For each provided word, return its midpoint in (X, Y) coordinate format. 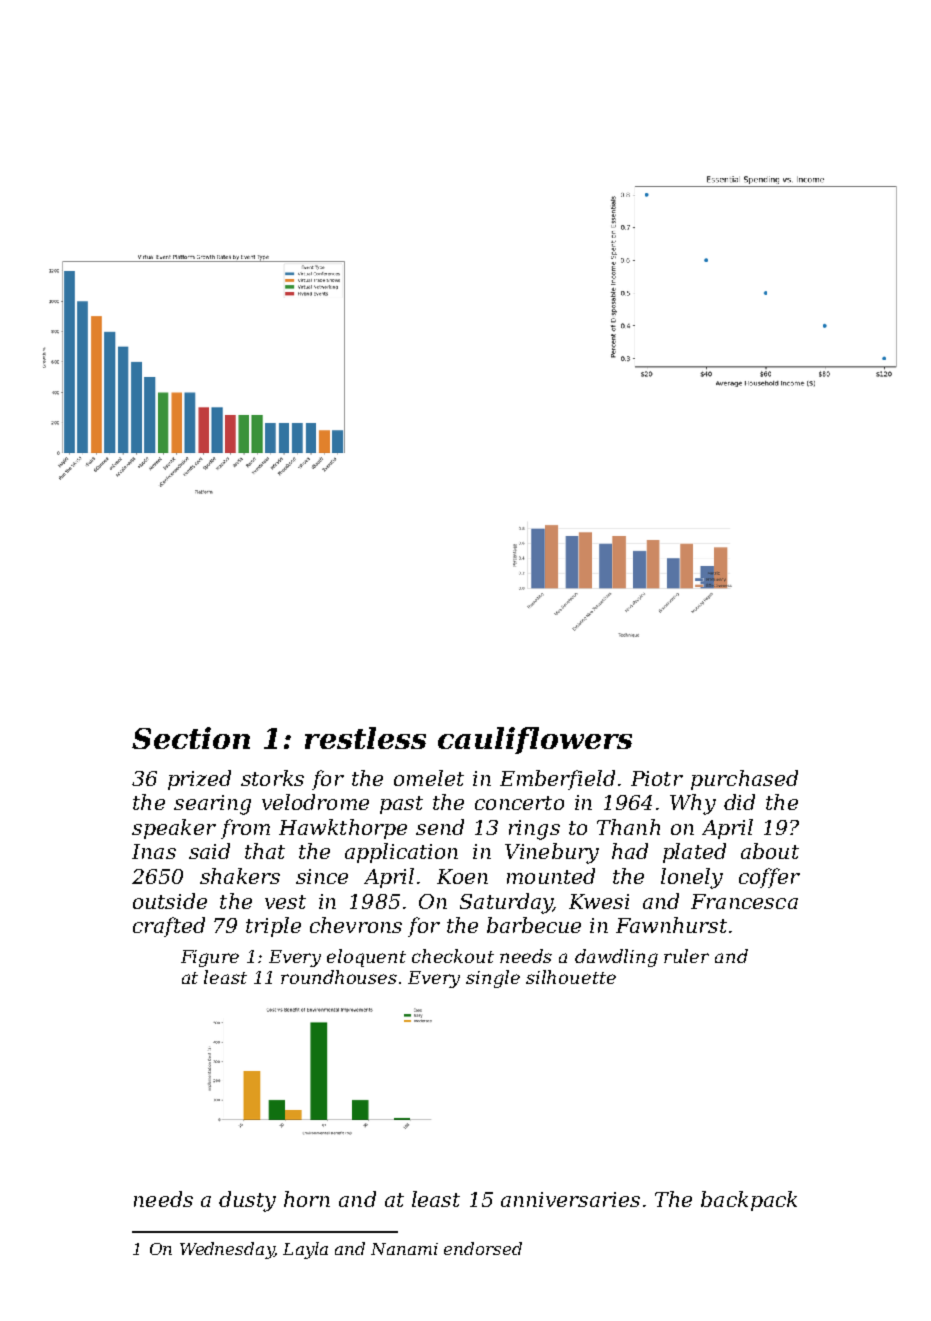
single (493, 979)
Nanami (404, 1249)
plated (694, 853)
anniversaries (570, 1199)
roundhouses (339, 977)
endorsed (483, 1248)
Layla (305, 1250)
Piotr (657, 778)
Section (191, 738)
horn (307, 1199)
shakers (240, 876)
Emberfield (557, 780)
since (322, 876)
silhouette (571, 977)
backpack (749, 1201)
